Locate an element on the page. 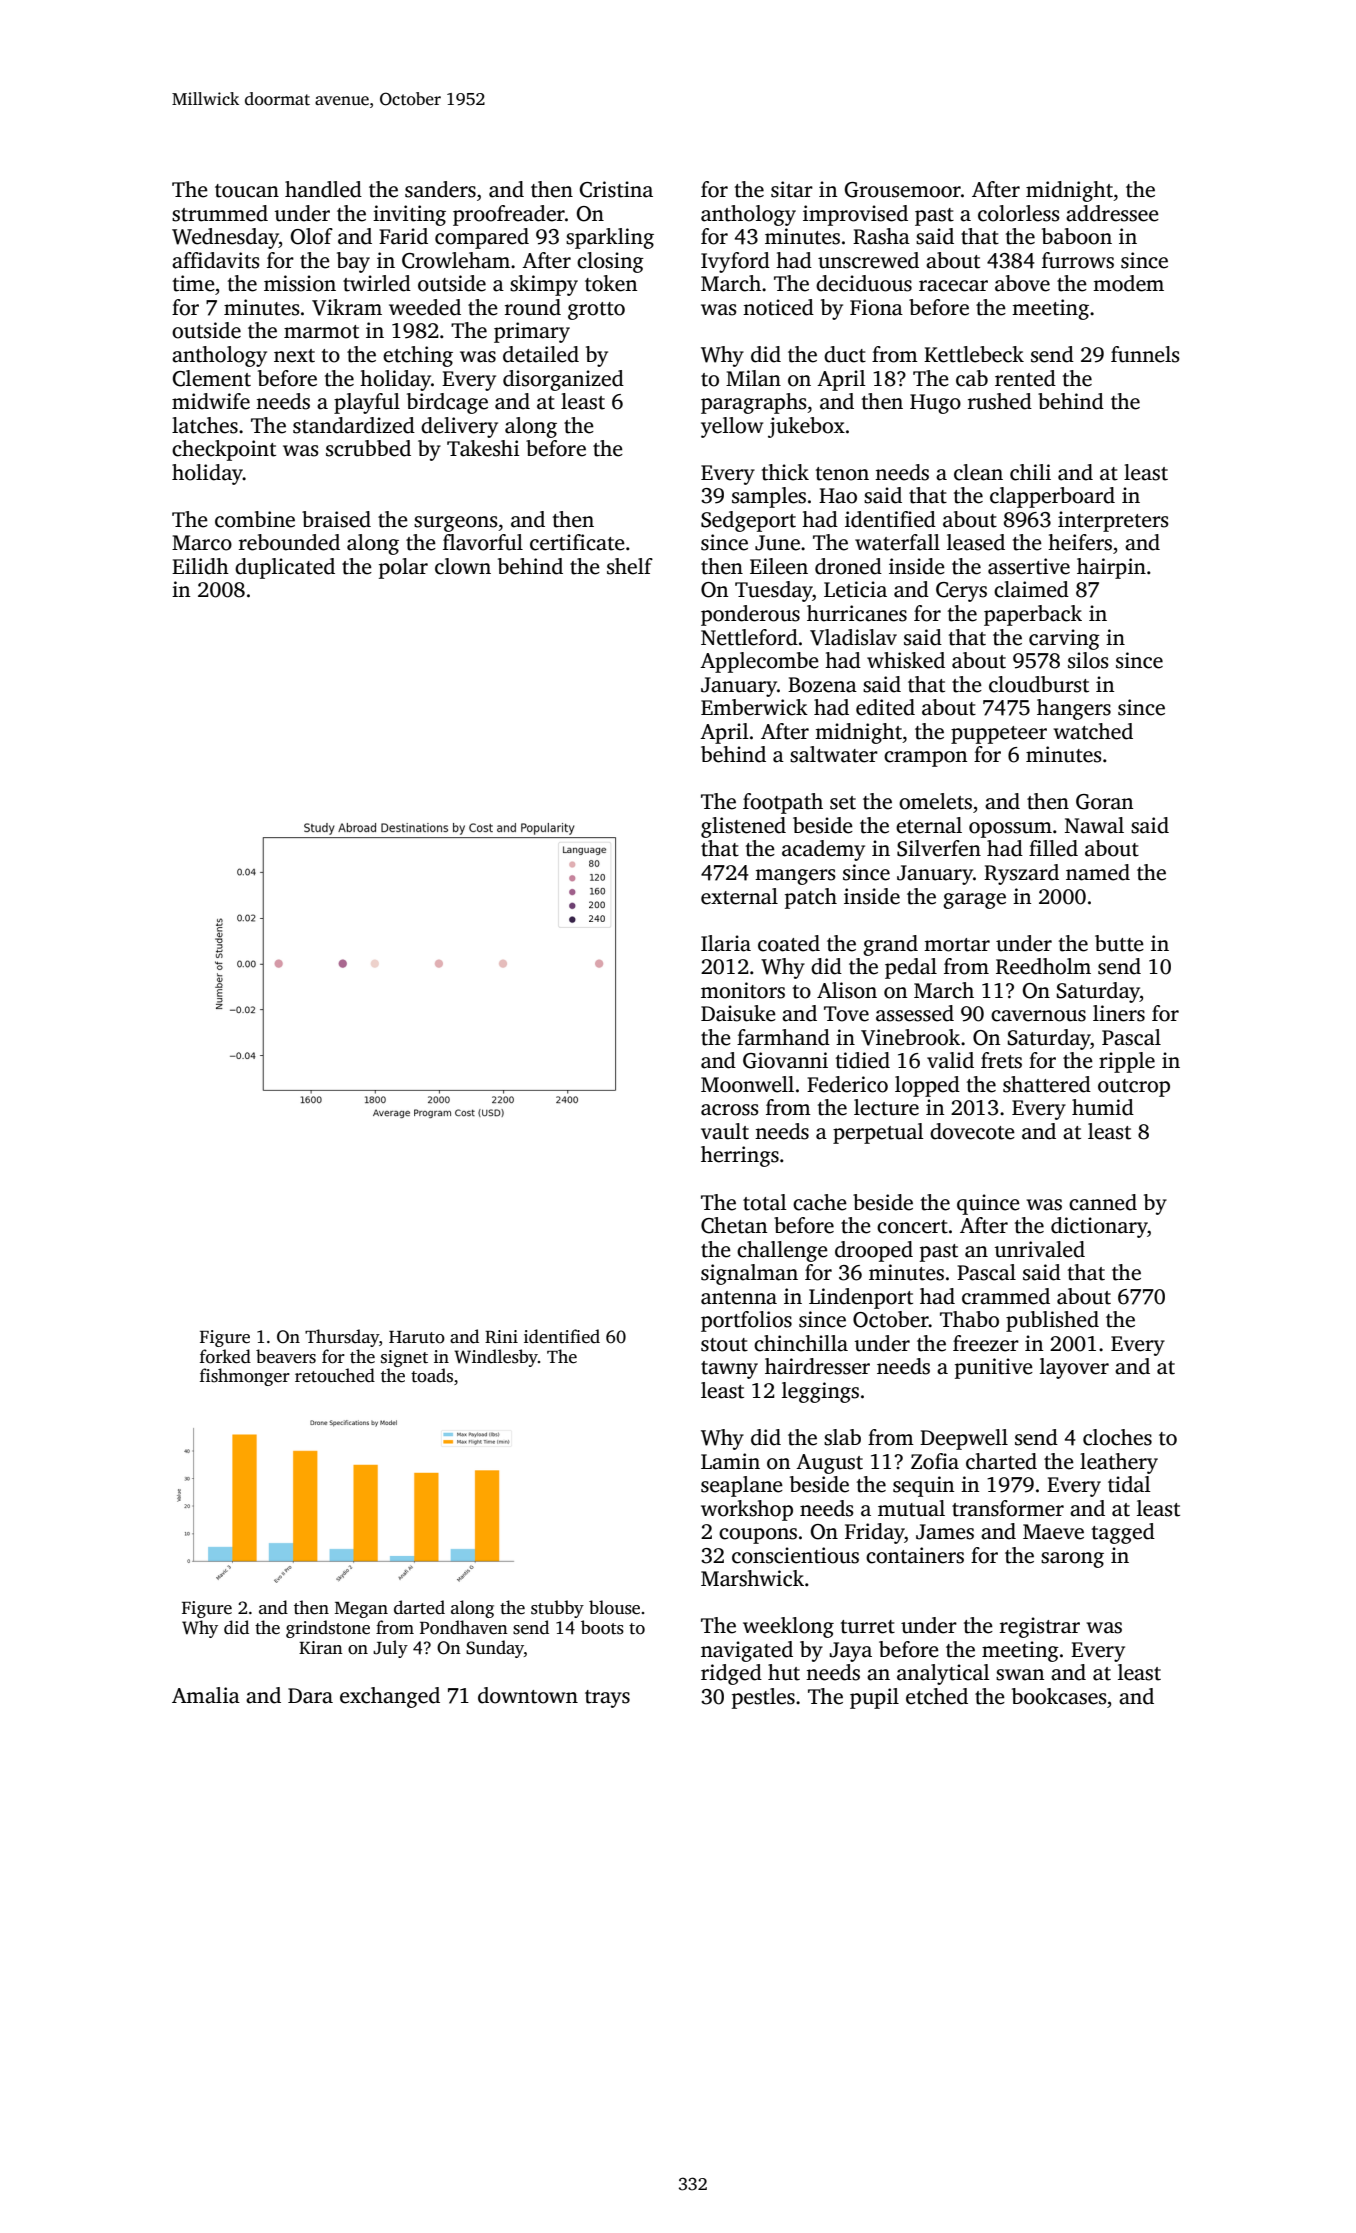 The image size is (1356, 2233). Milan is located at coordinates (753, 378).
